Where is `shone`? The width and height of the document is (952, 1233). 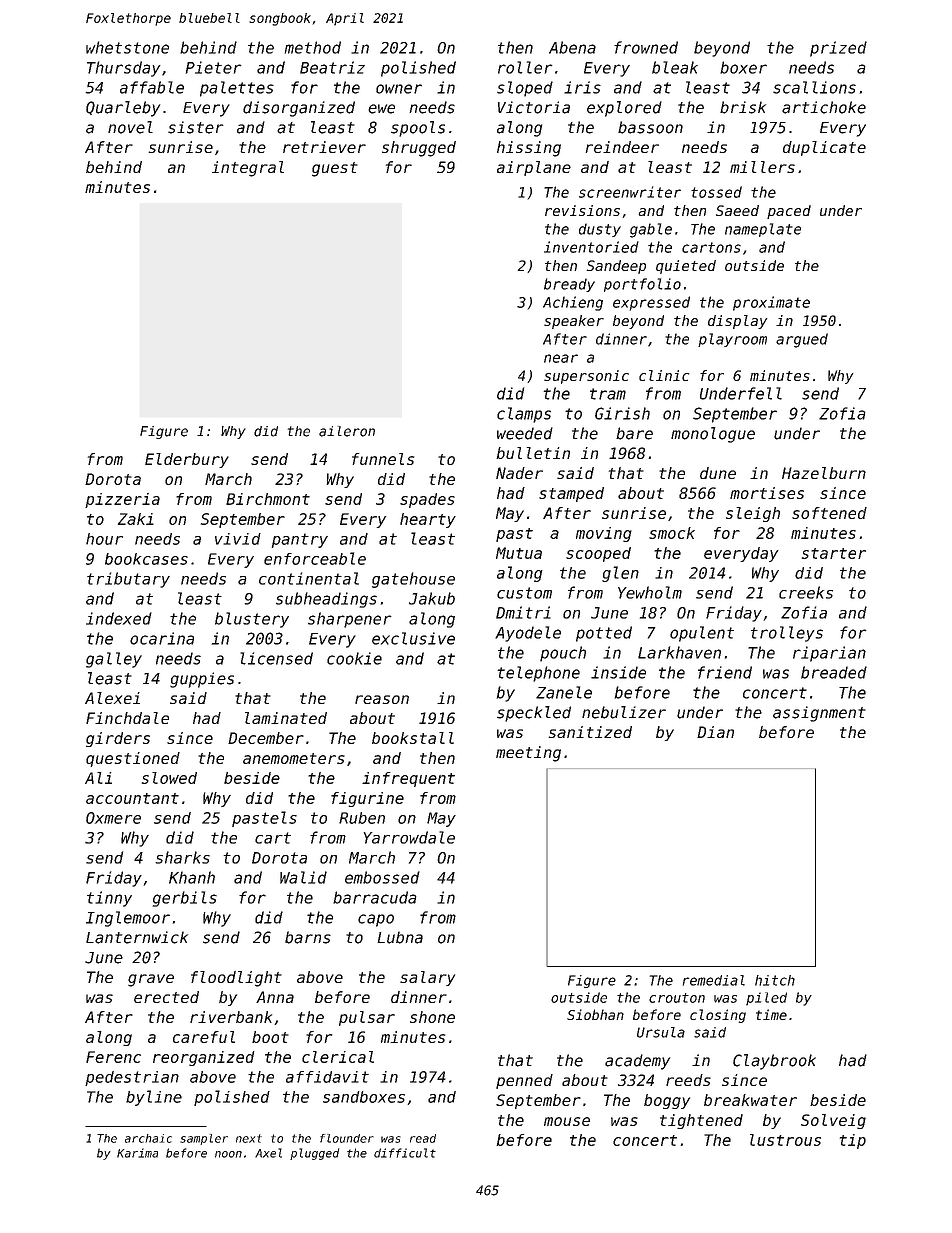 shone is located at coordinates (432, 1017).
